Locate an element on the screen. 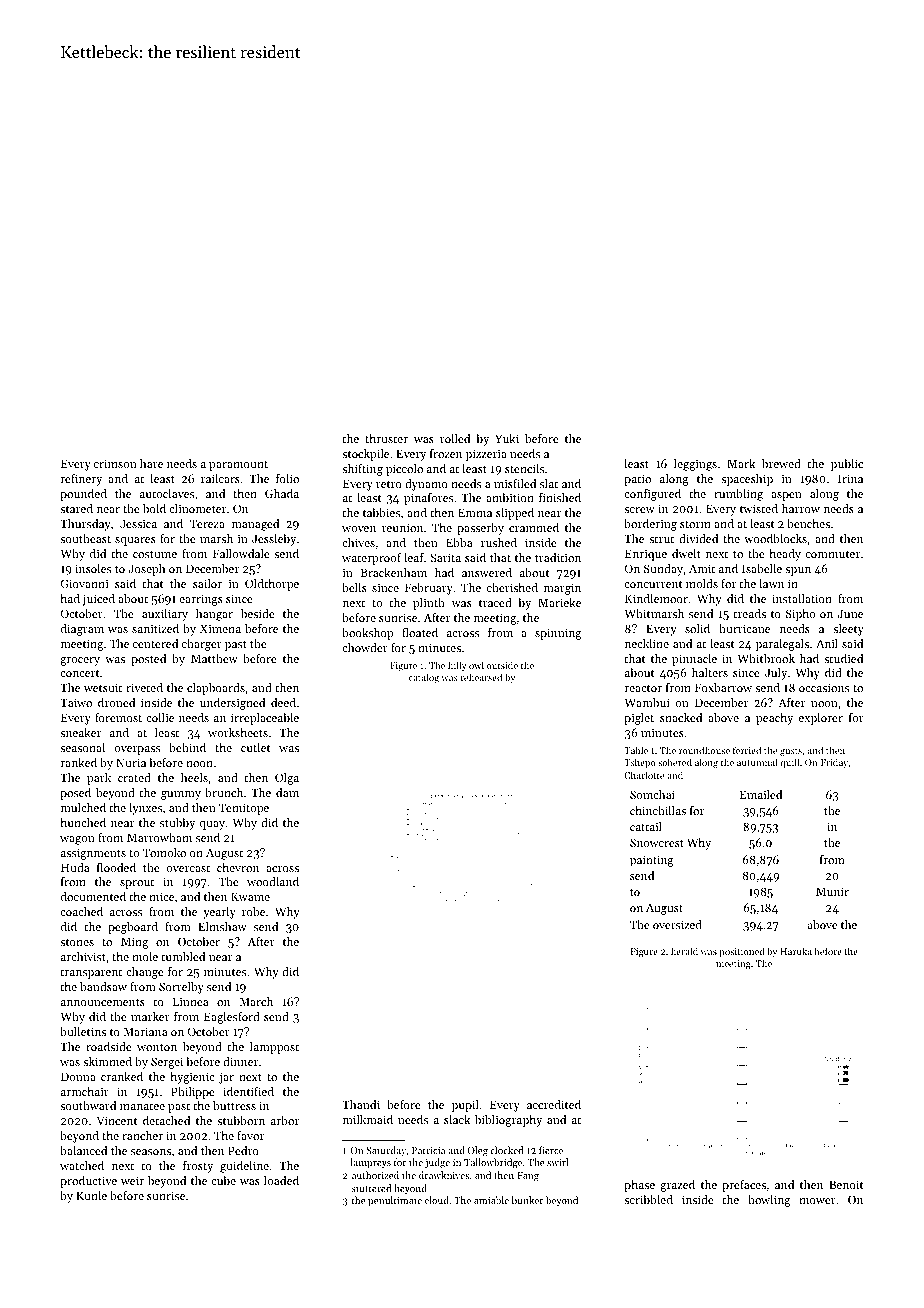  diagram is located at coordinates (82, 630).
